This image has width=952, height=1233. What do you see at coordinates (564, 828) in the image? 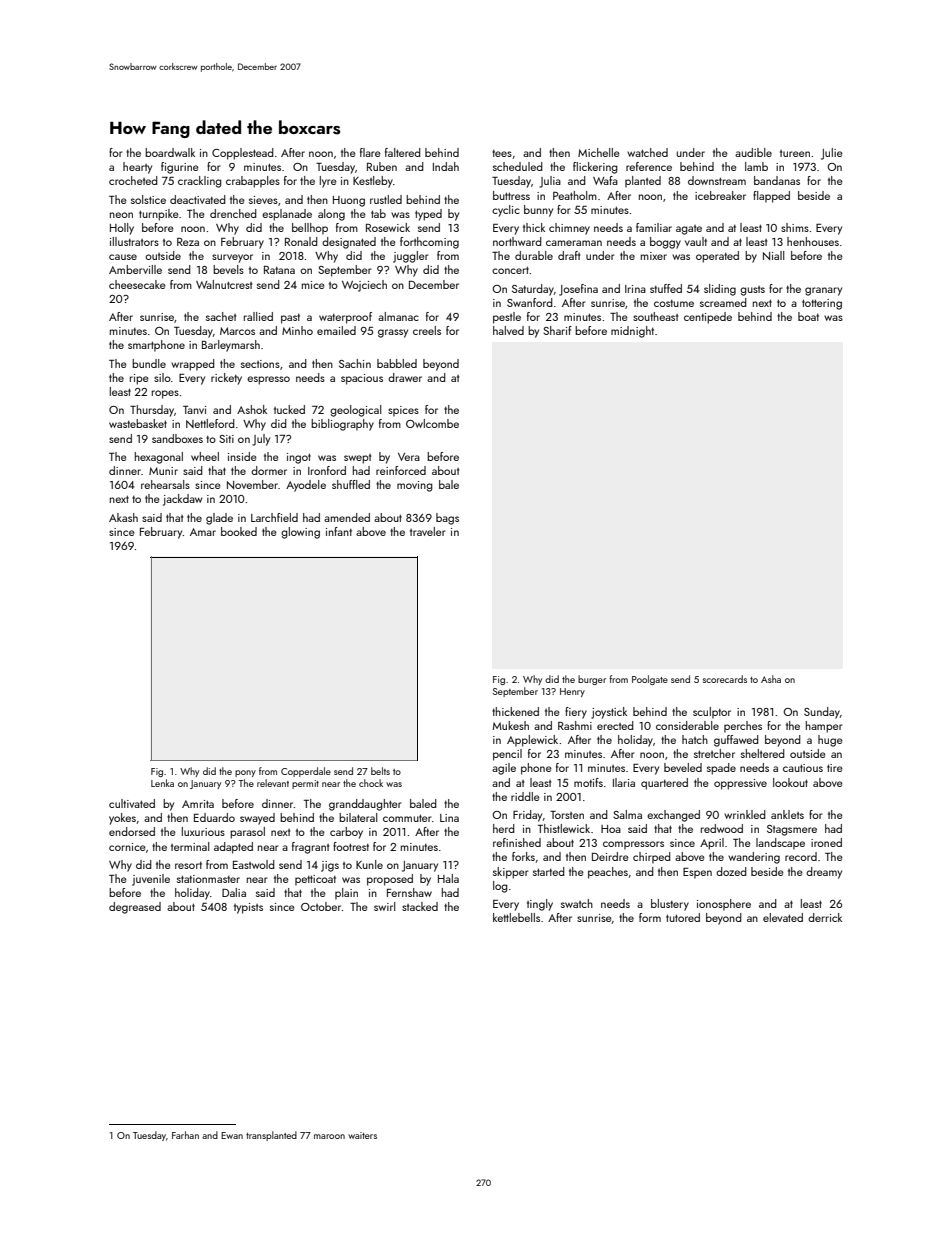
I see `Thistlewick` at bounding box center [564, 828].
